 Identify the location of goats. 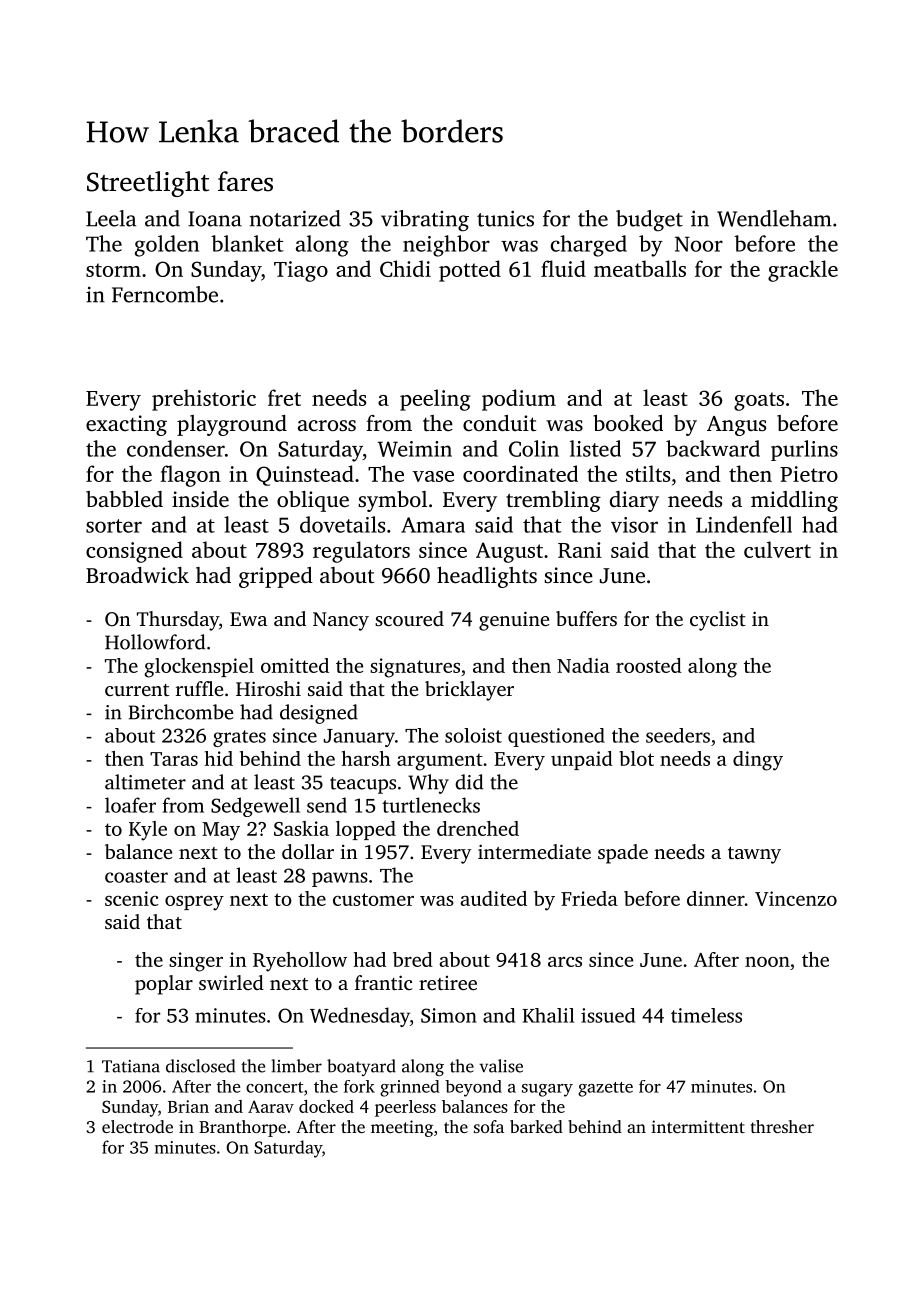
(759, 401).
